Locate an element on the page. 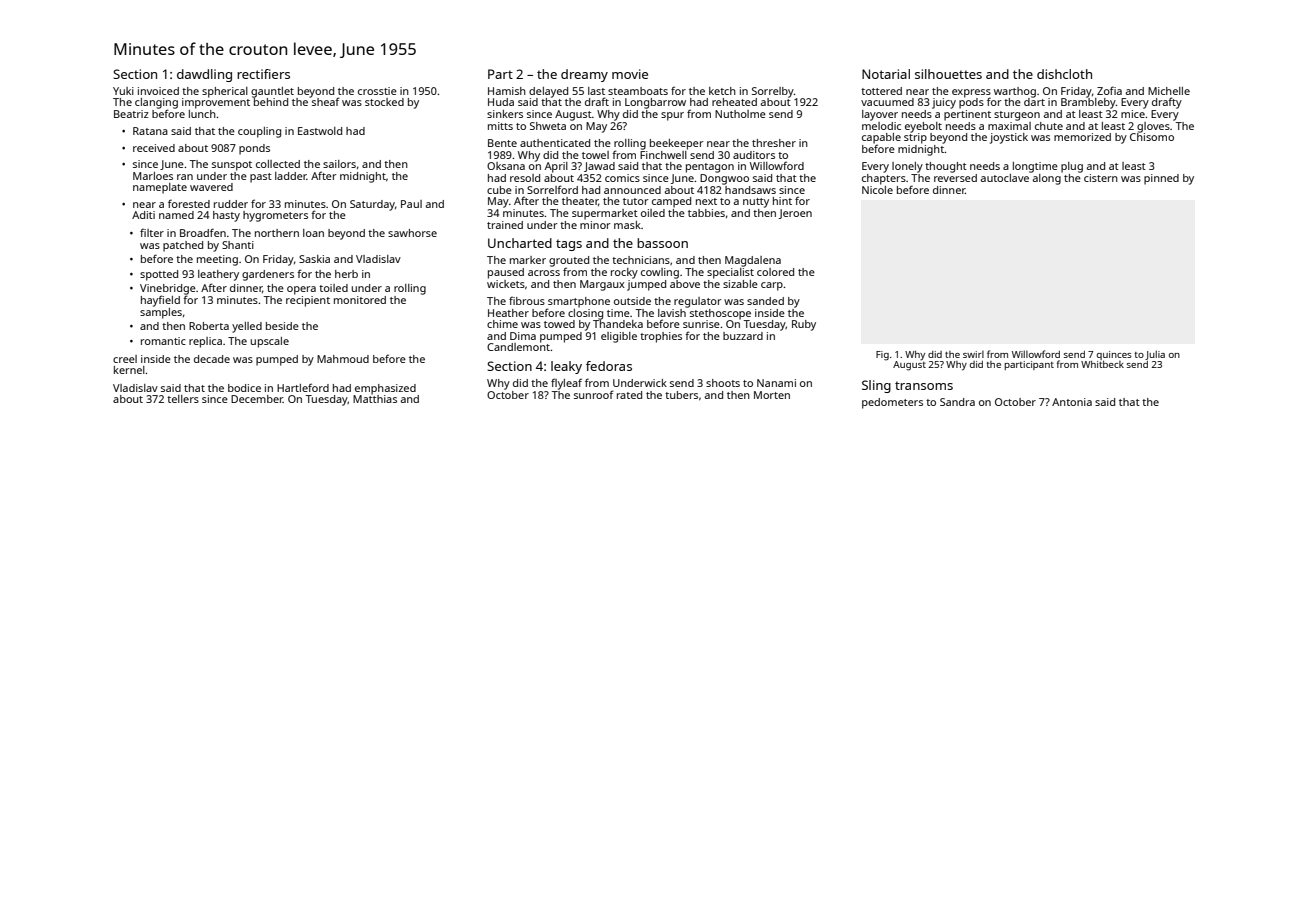 The width and height of the image is (1308, 924). buzzard is located at coordinates (743, 336).
